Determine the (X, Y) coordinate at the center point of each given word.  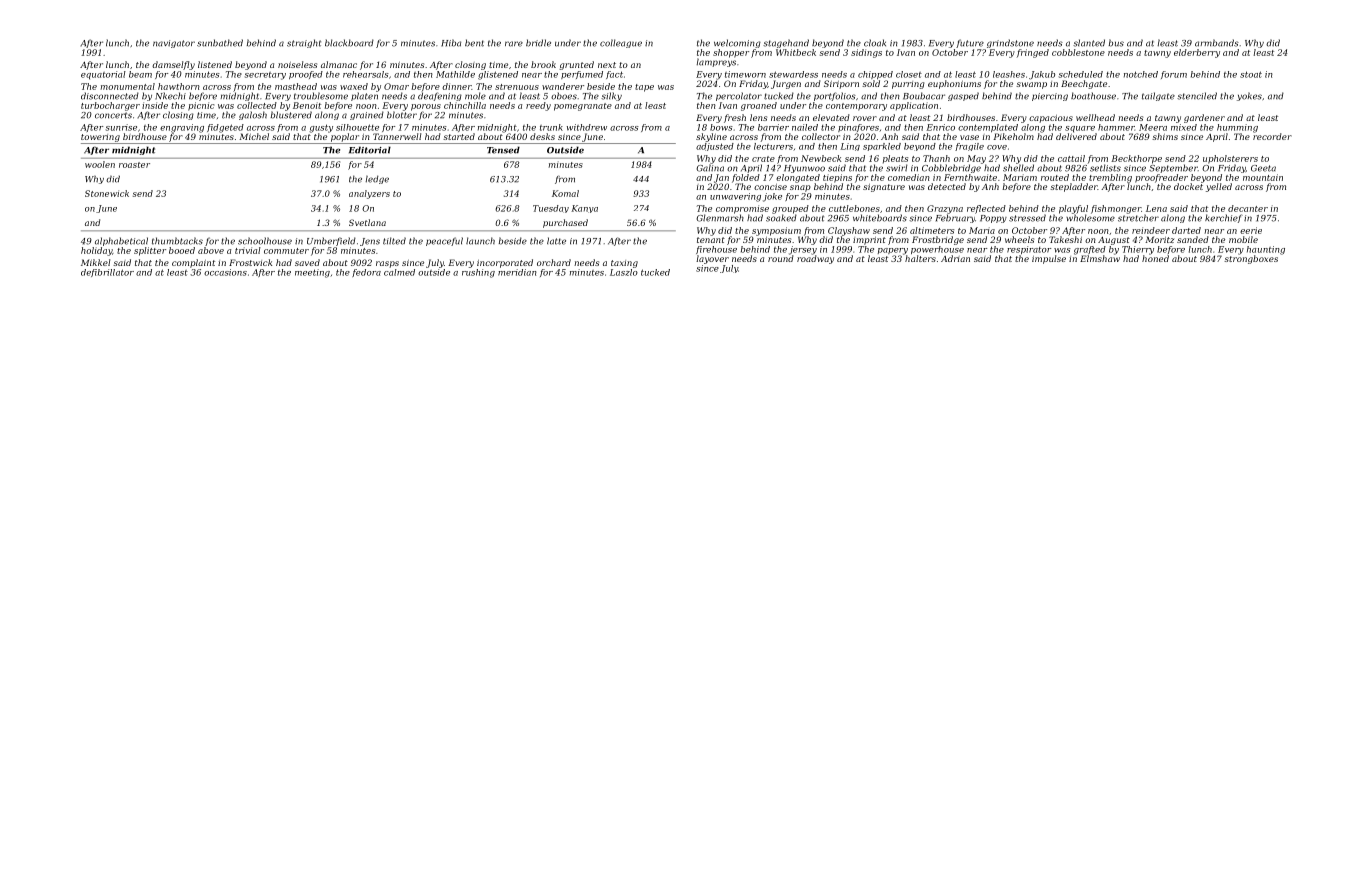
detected (947, 186)
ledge (377, 179)
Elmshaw (1100, 258)
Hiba (451, 43)
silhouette (357, 127)
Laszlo (624, 272)
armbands (1217, 43)
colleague (621, 43)
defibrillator (107, 273)
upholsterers (1230, 159)
